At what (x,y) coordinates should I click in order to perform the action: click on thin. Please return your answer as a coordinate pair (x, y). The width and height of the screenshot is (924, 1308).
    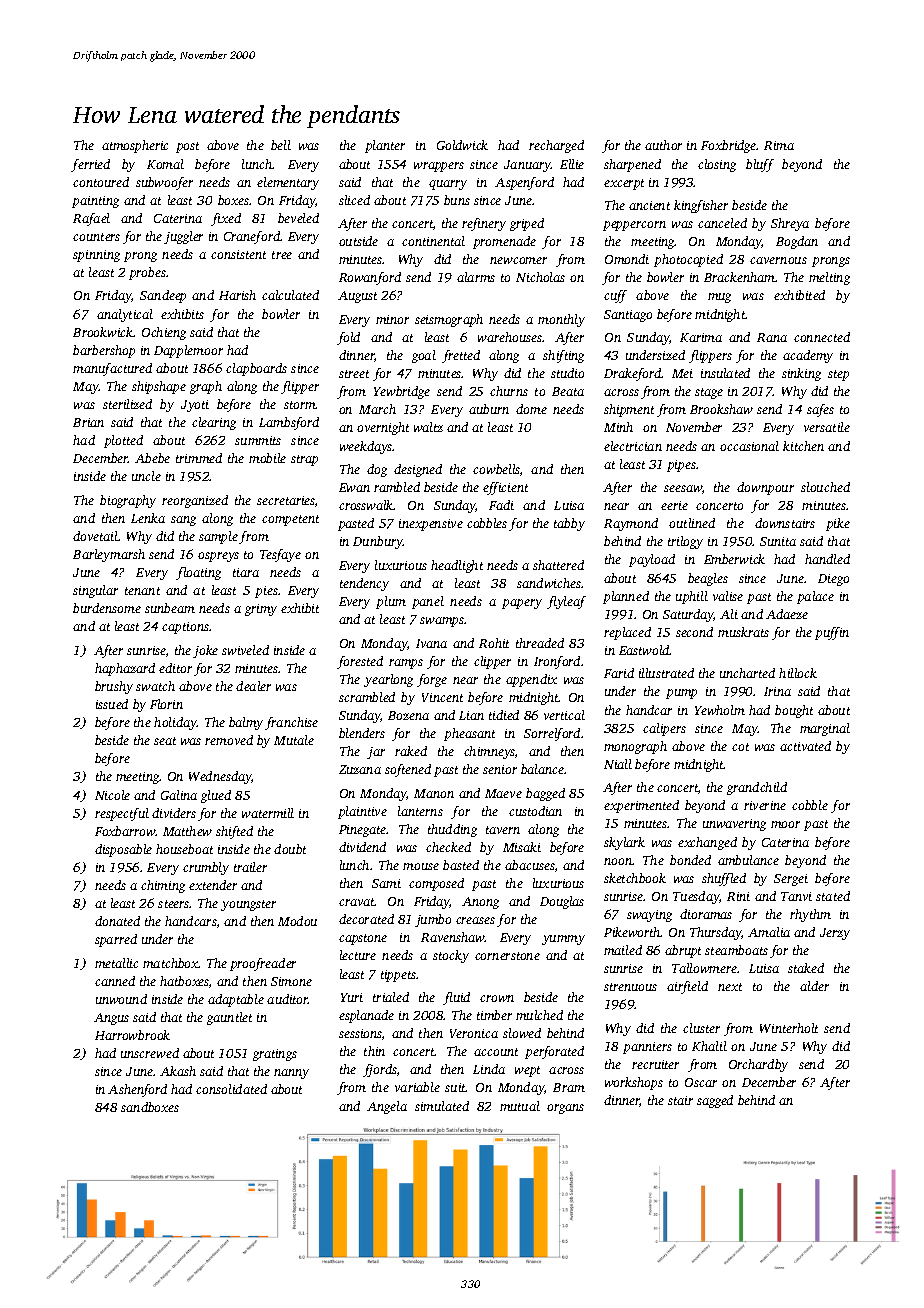
    Looking at the image, I should click on (374, 1051).
